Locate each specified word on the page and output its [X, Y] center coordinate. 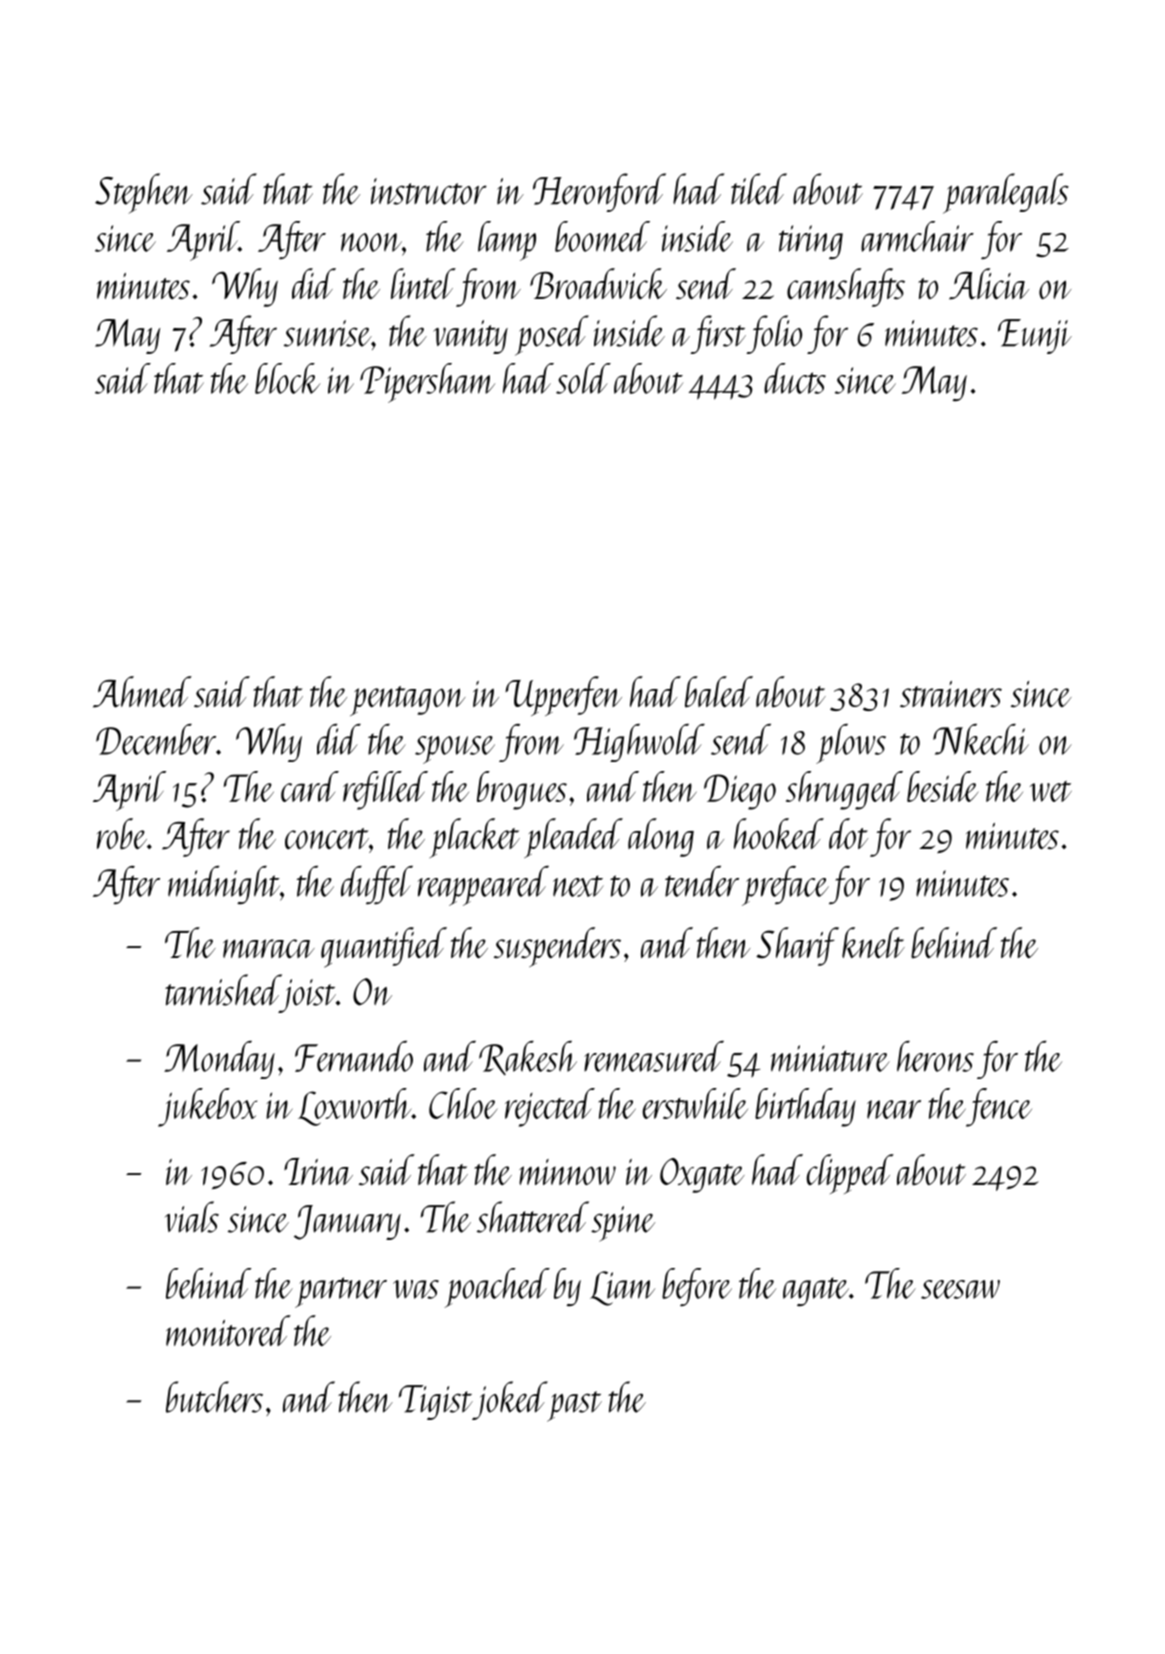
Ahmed [142, 692]
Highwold [639, 743]
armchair [917, 236]
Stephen [144, 193]
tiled [759, 189]
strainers [951, 694]
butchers [214, 1397]
